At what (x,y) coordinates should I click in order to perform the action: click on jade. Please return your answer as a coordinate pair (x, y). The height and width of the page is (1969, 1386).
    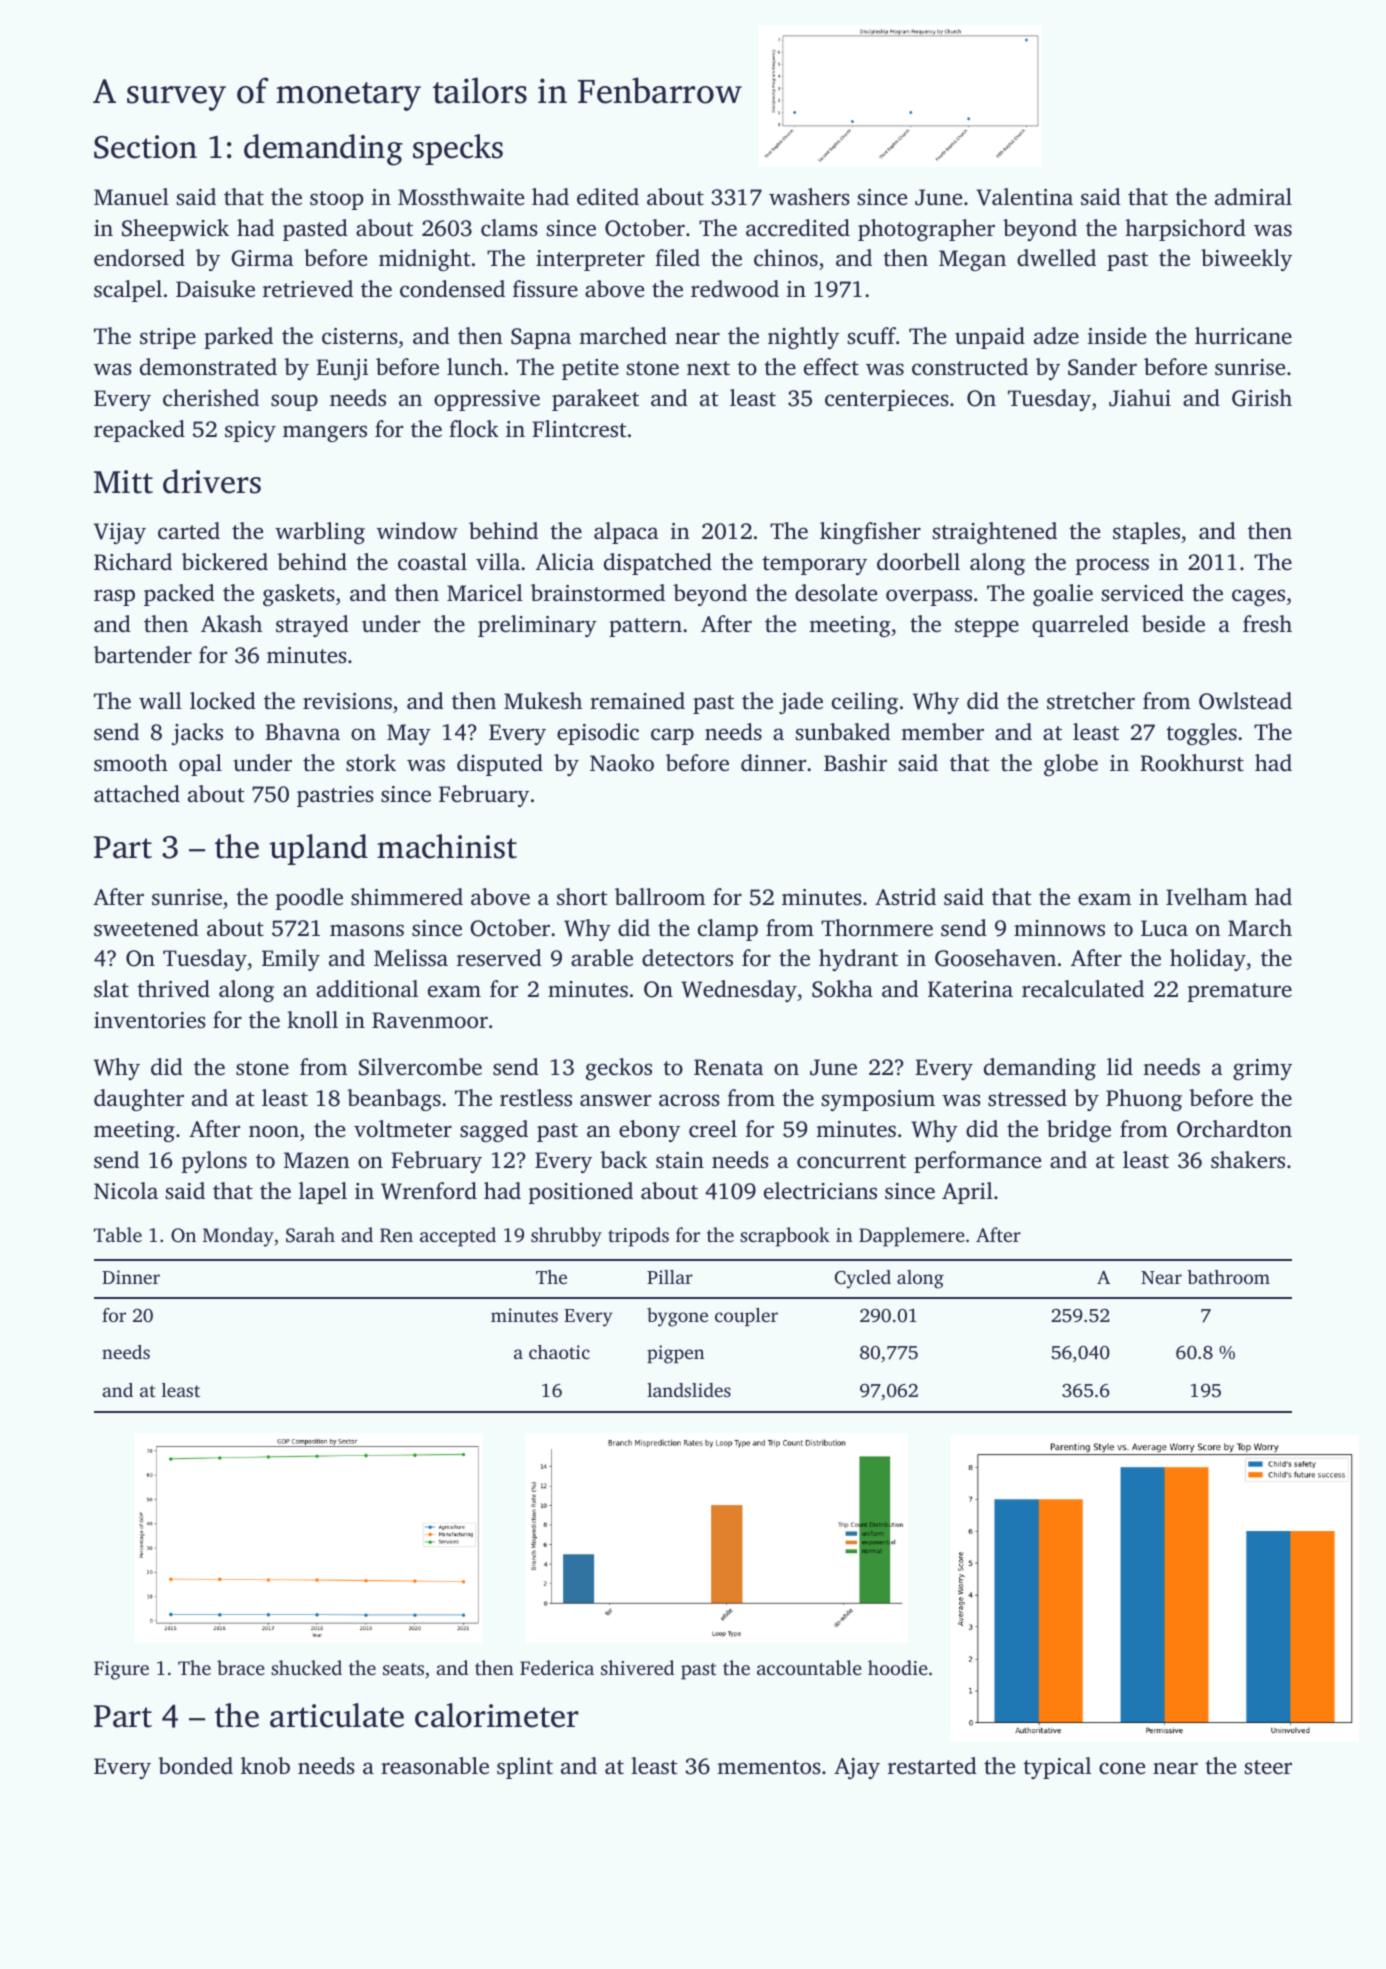
    Looking at the image, I should click on (801, 703).
